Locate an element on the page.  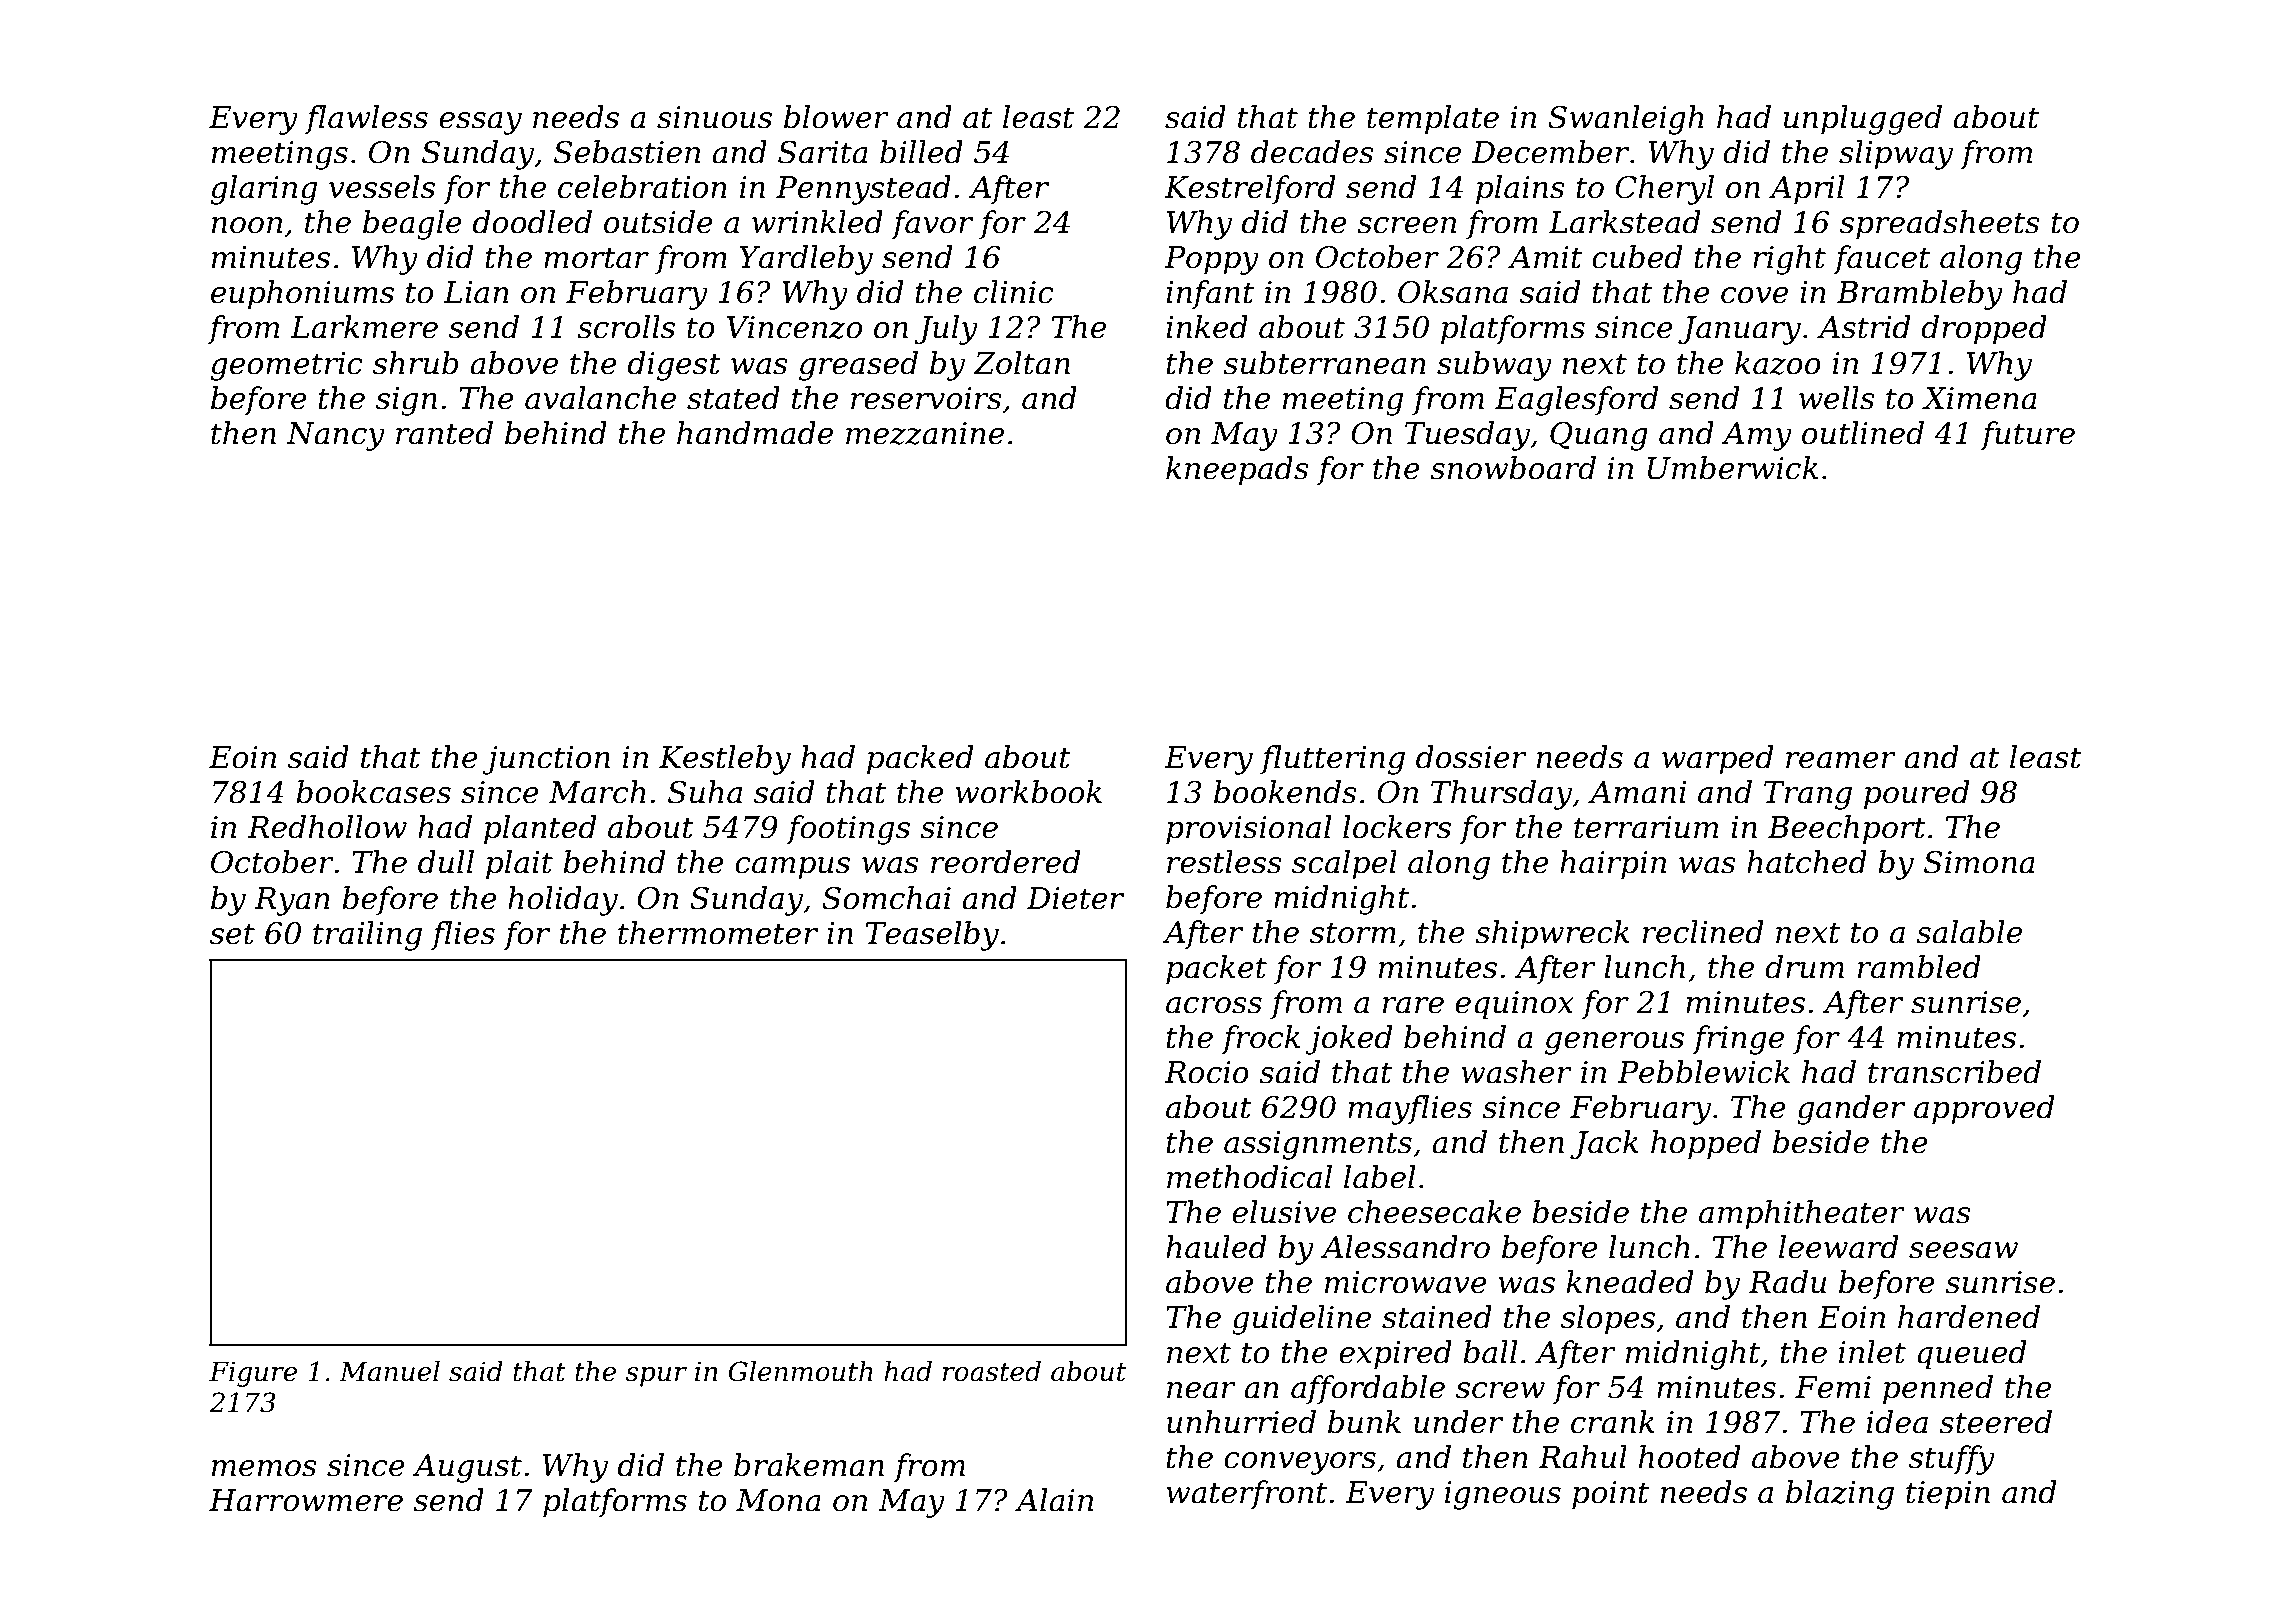
spreadsheets is located at coordinates (1940, 225).
